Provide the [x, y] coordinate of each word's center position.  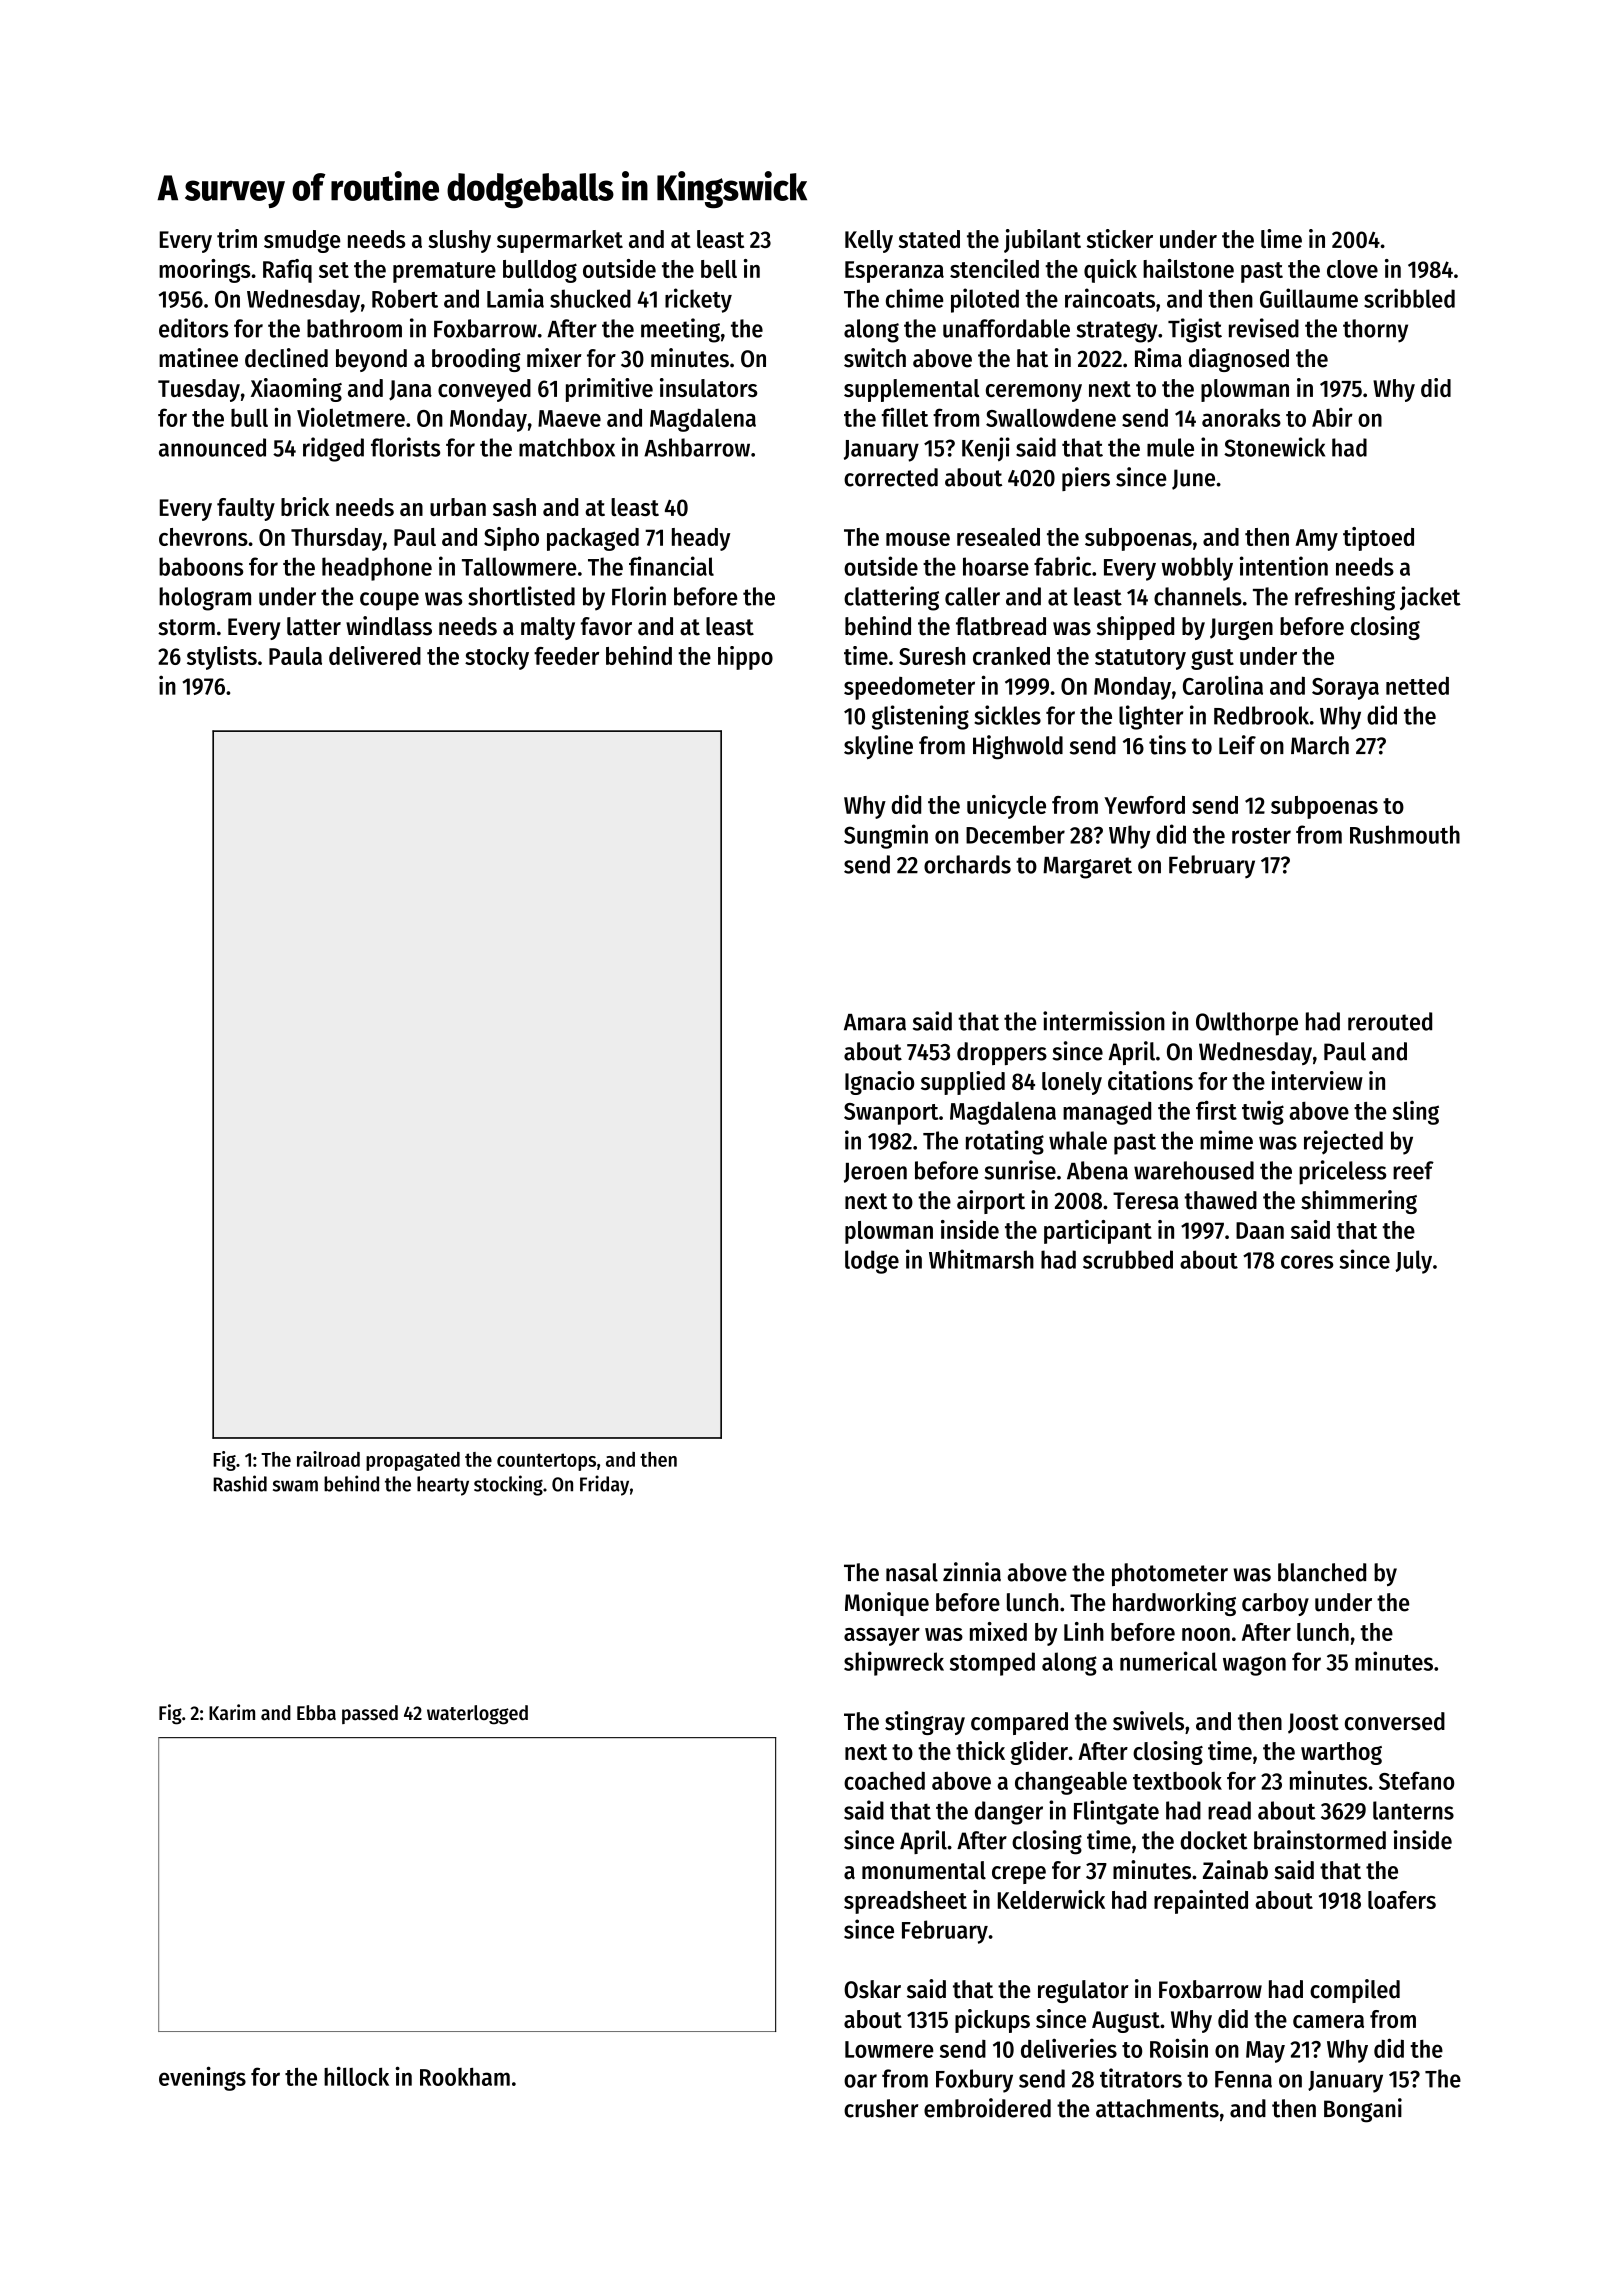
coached [884, 1780]
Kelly [869, 241]
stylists [222, 658]
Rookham [465, 2077]
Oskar [872, 1989]
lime [1281, 238]
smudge [302, 241]
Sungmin [886, 836]
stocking [508, 1485]
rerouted [1390, 1021]
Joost [1313, 1723]
